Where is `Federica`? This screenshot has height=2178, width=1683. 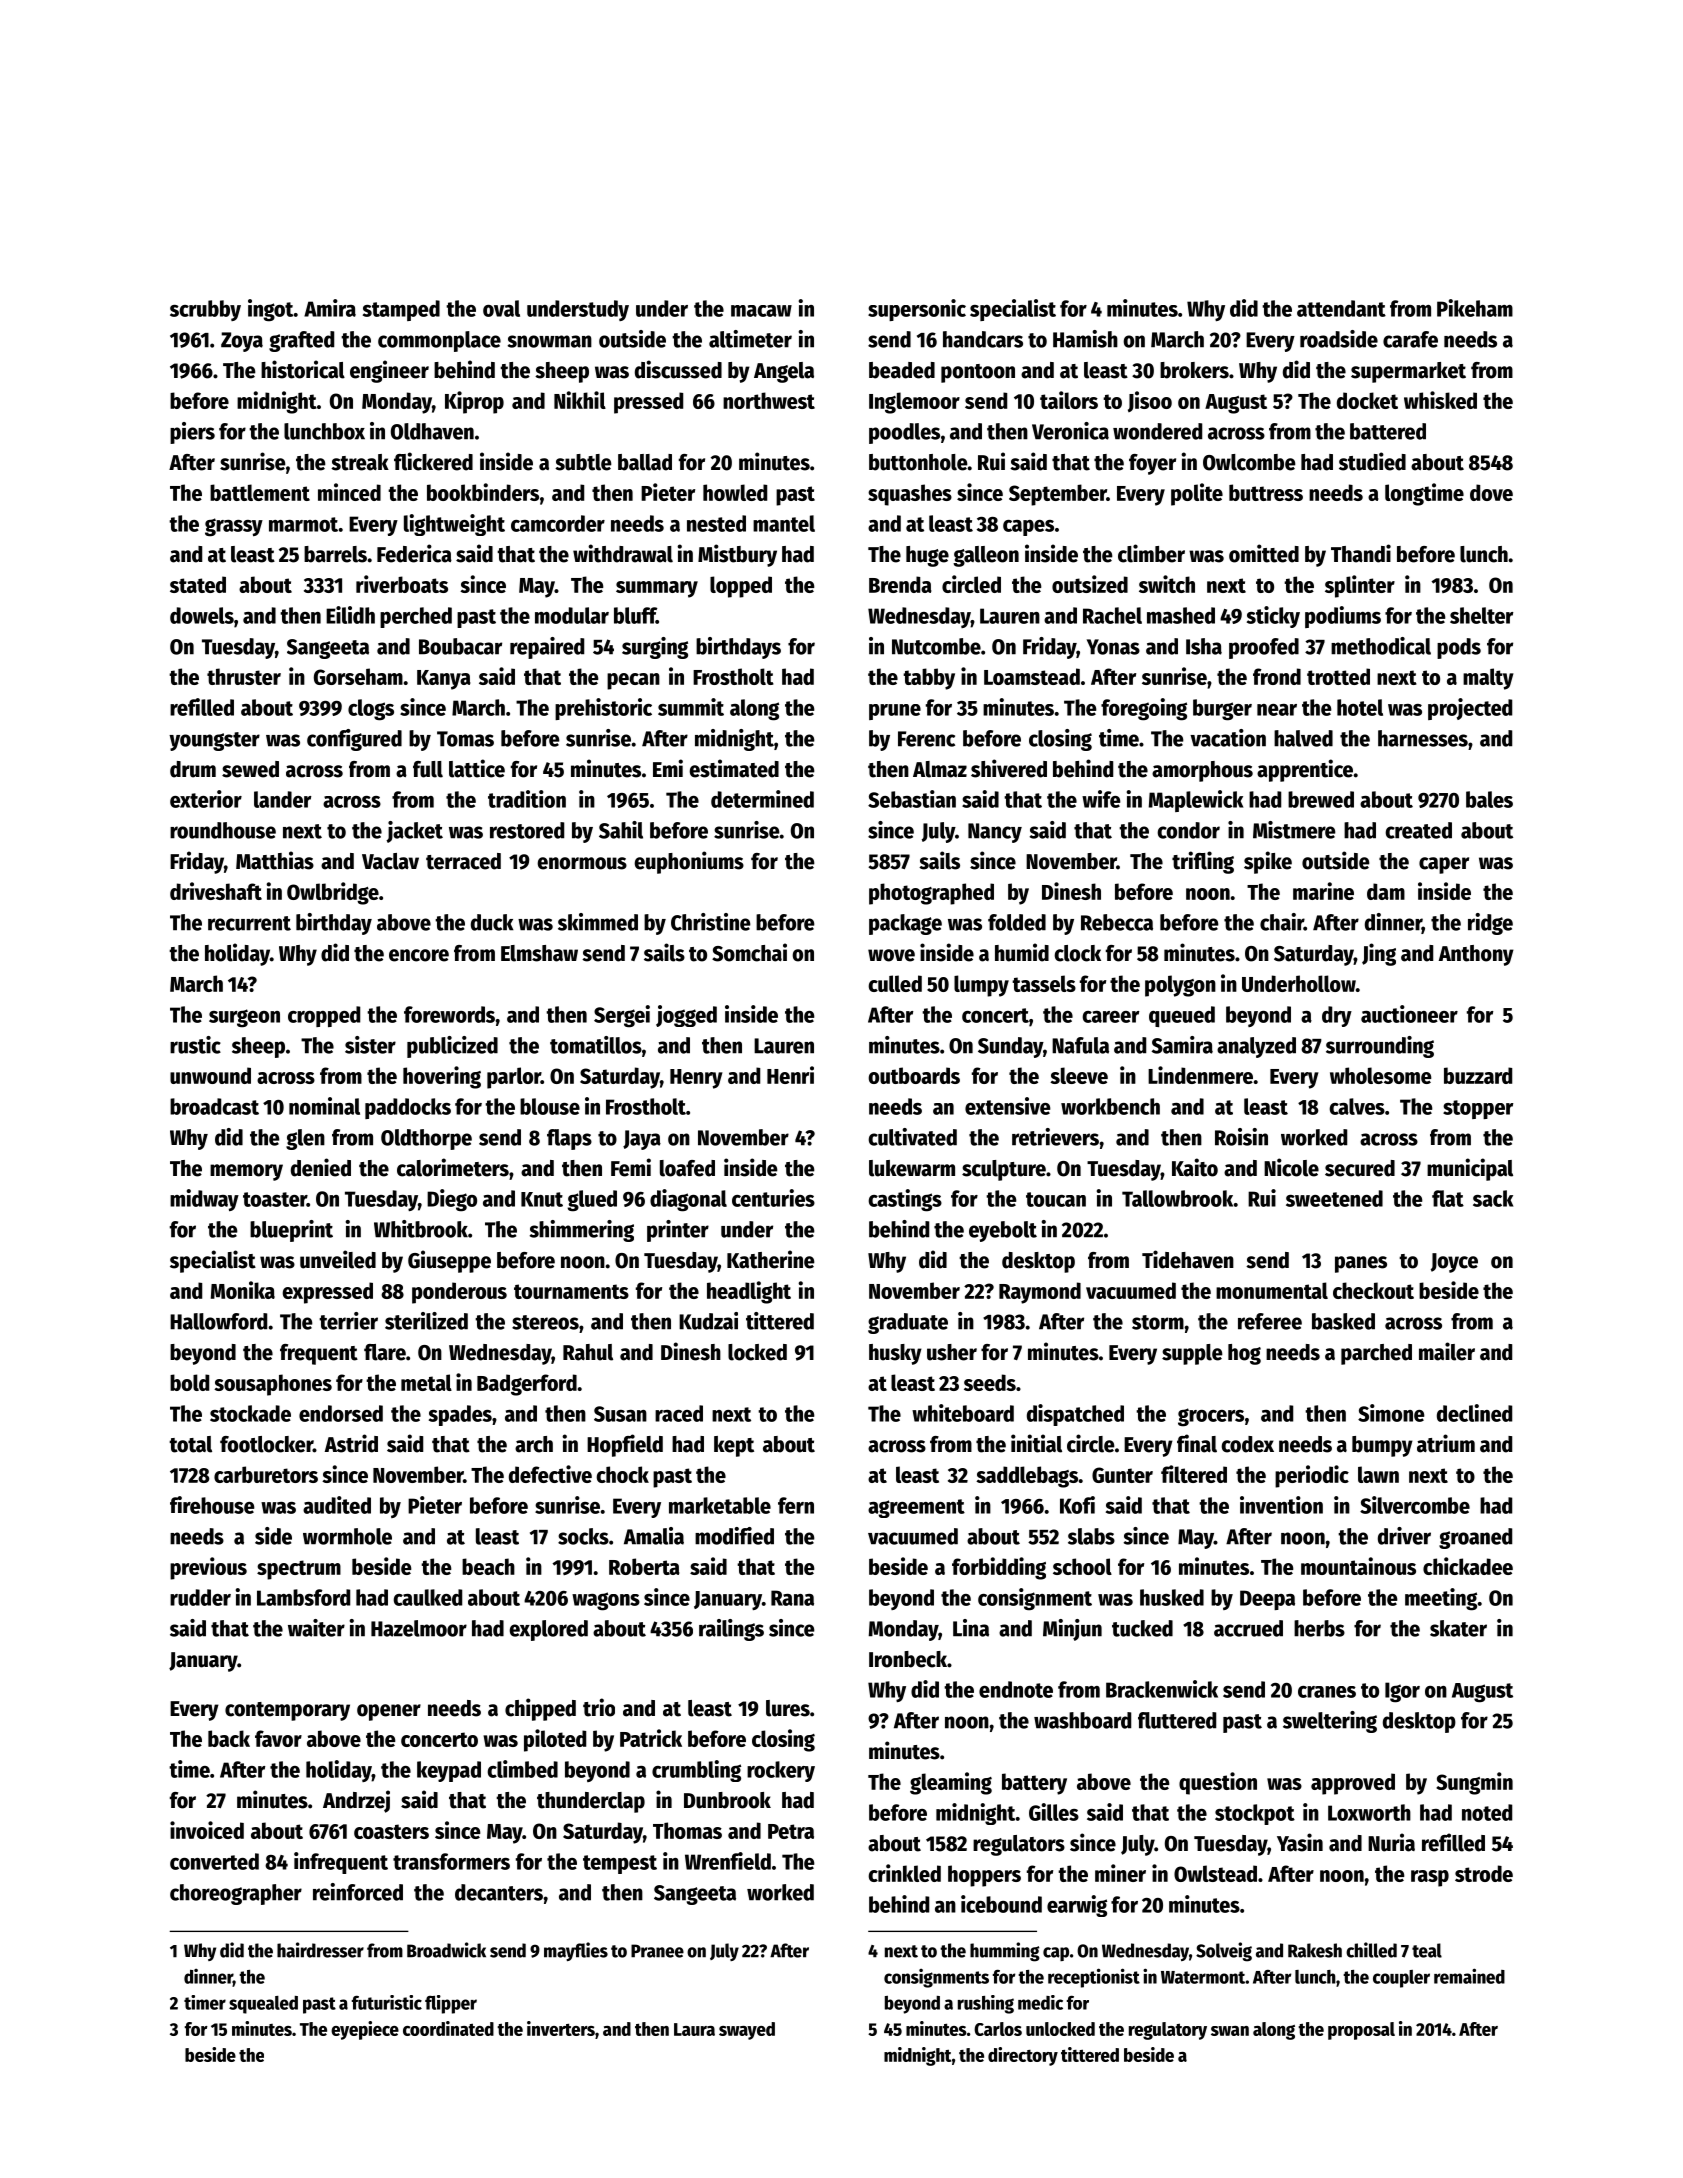
Federica is located at coordinates (414, 553).
